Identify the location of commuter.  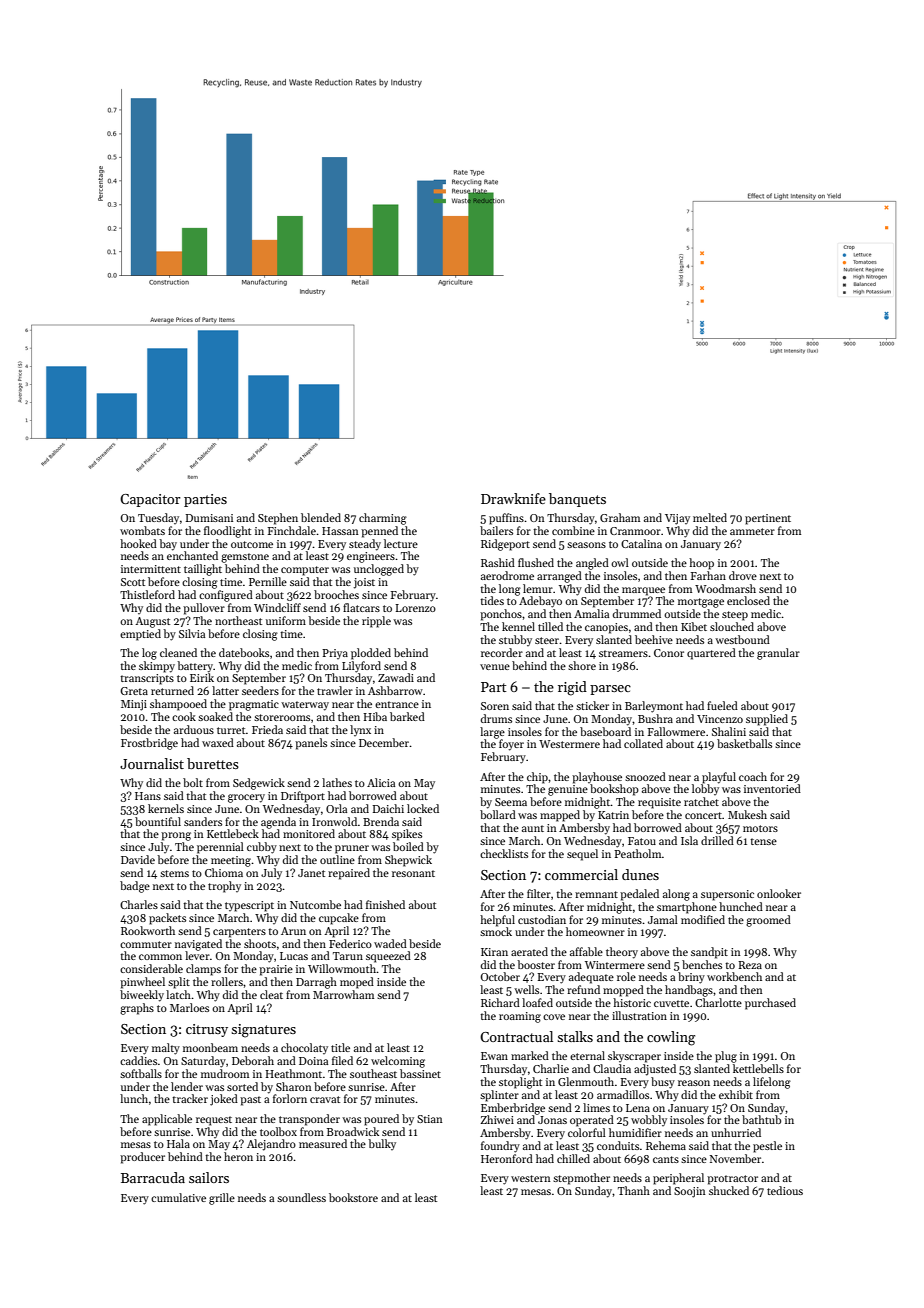
(146, 944).
